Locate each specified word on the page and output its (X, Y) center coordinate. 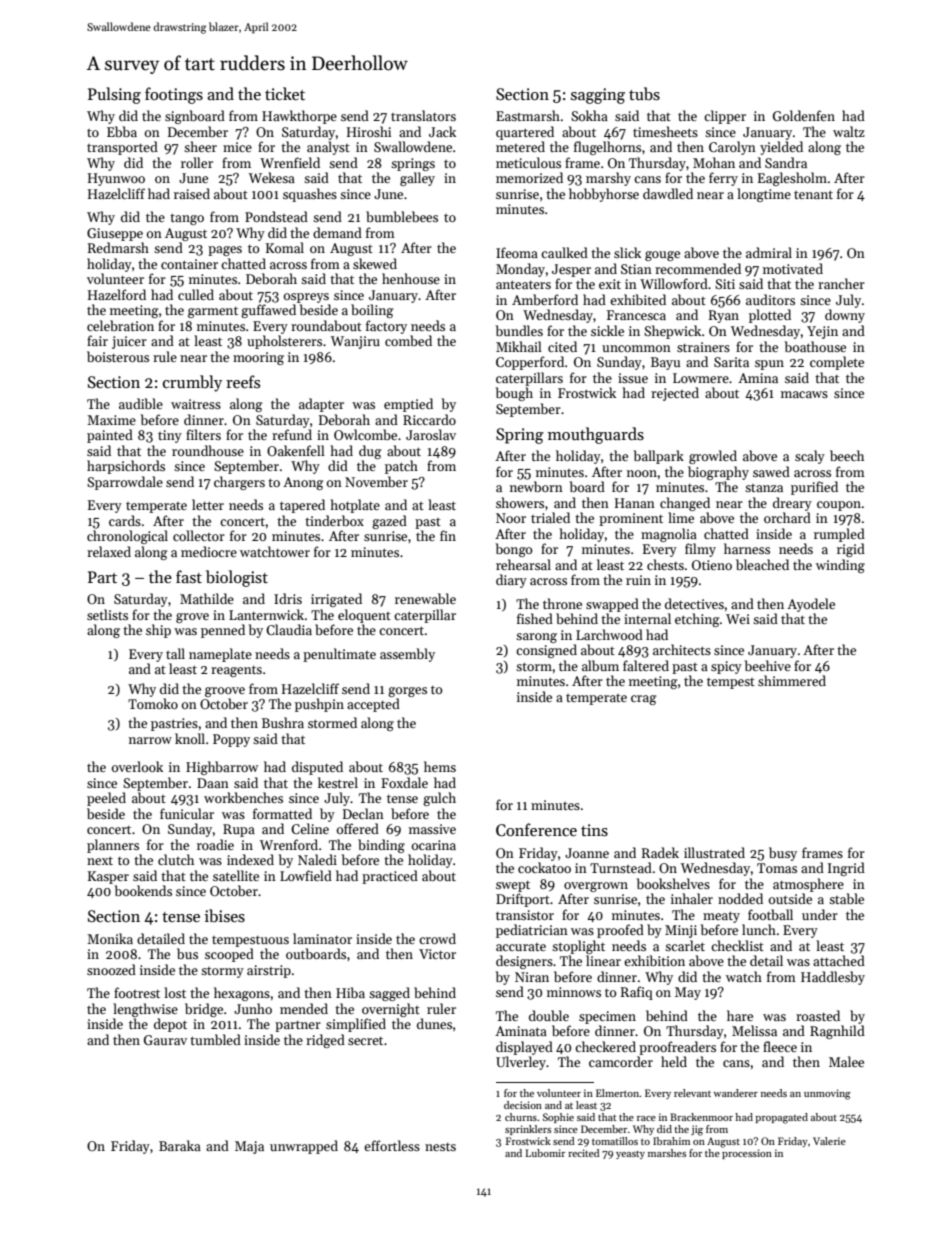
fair (97, 340)
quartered (525, 133)
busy (783, 854)
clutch (176, 859)
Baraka (180, 1145)
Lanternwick (266, 614)
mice (237, 147)
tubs (644, 94)
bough (514, 394)
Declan (363, 813)
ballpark (659, 457)
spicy (726, 667)
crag (644, 700)
